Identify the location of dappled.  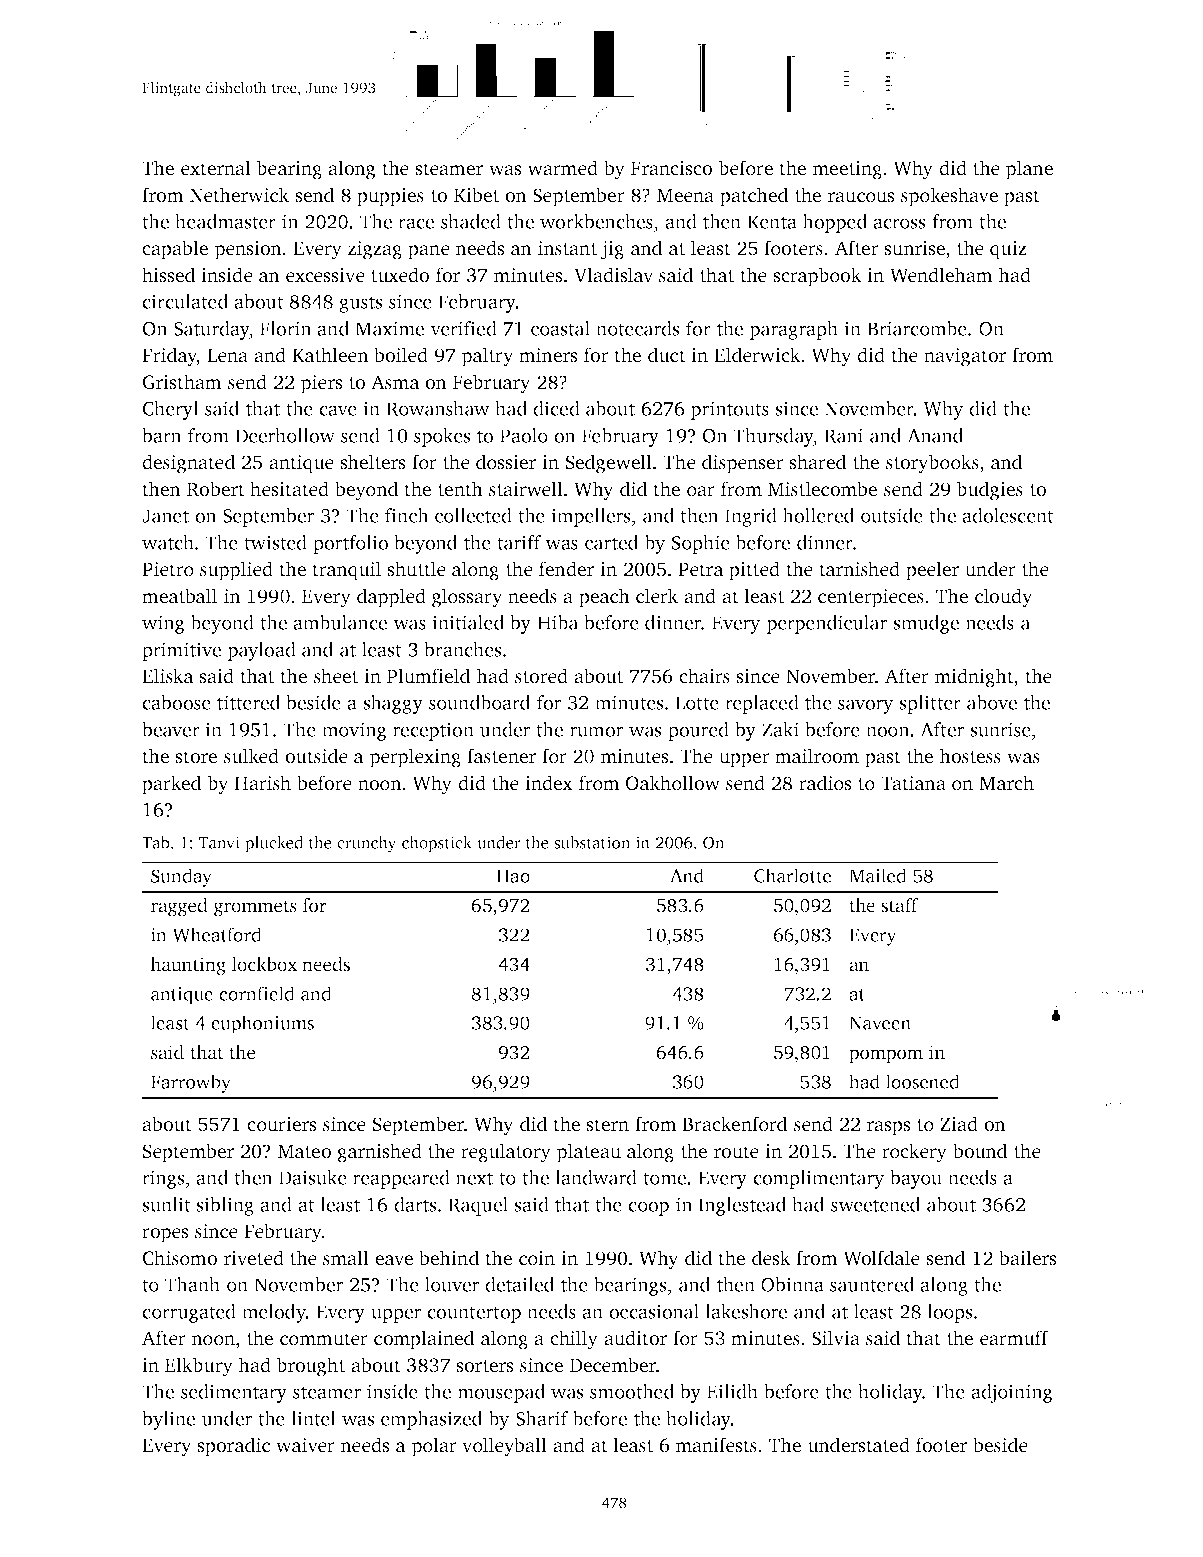
(391, 598).
